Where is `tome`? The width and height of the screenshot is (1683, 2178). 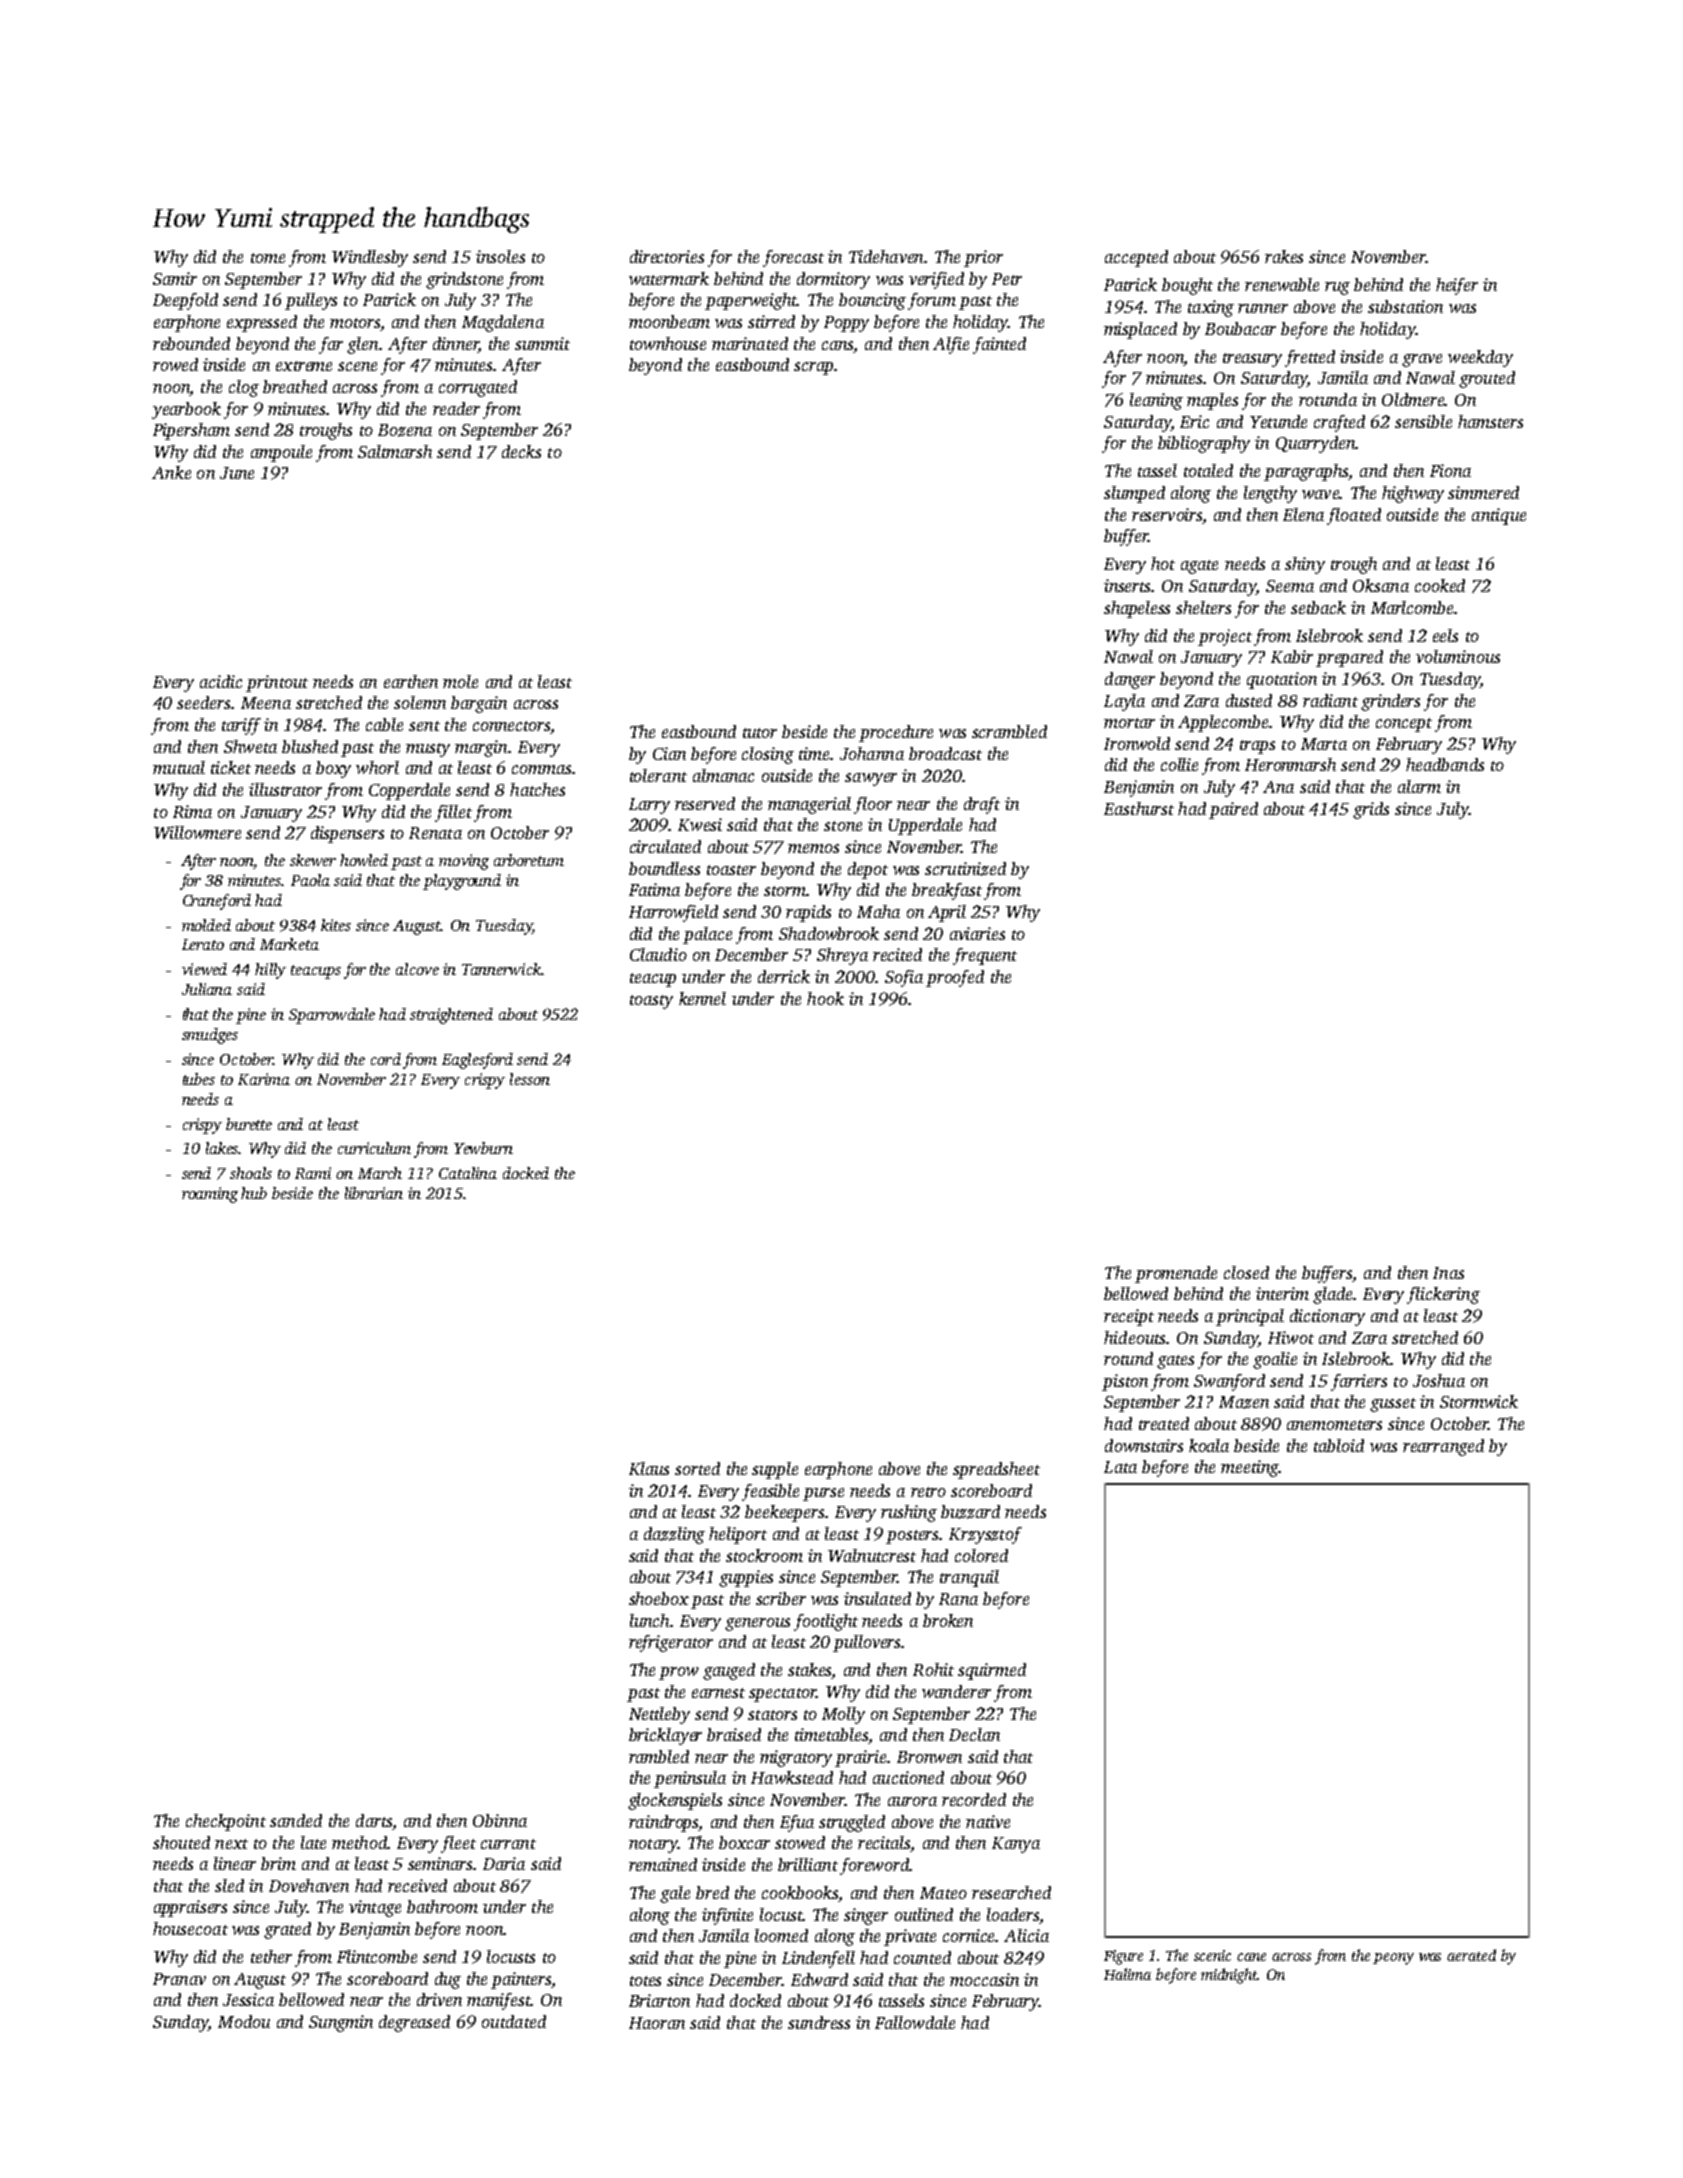
tome is located at coordinates (268, 258).
